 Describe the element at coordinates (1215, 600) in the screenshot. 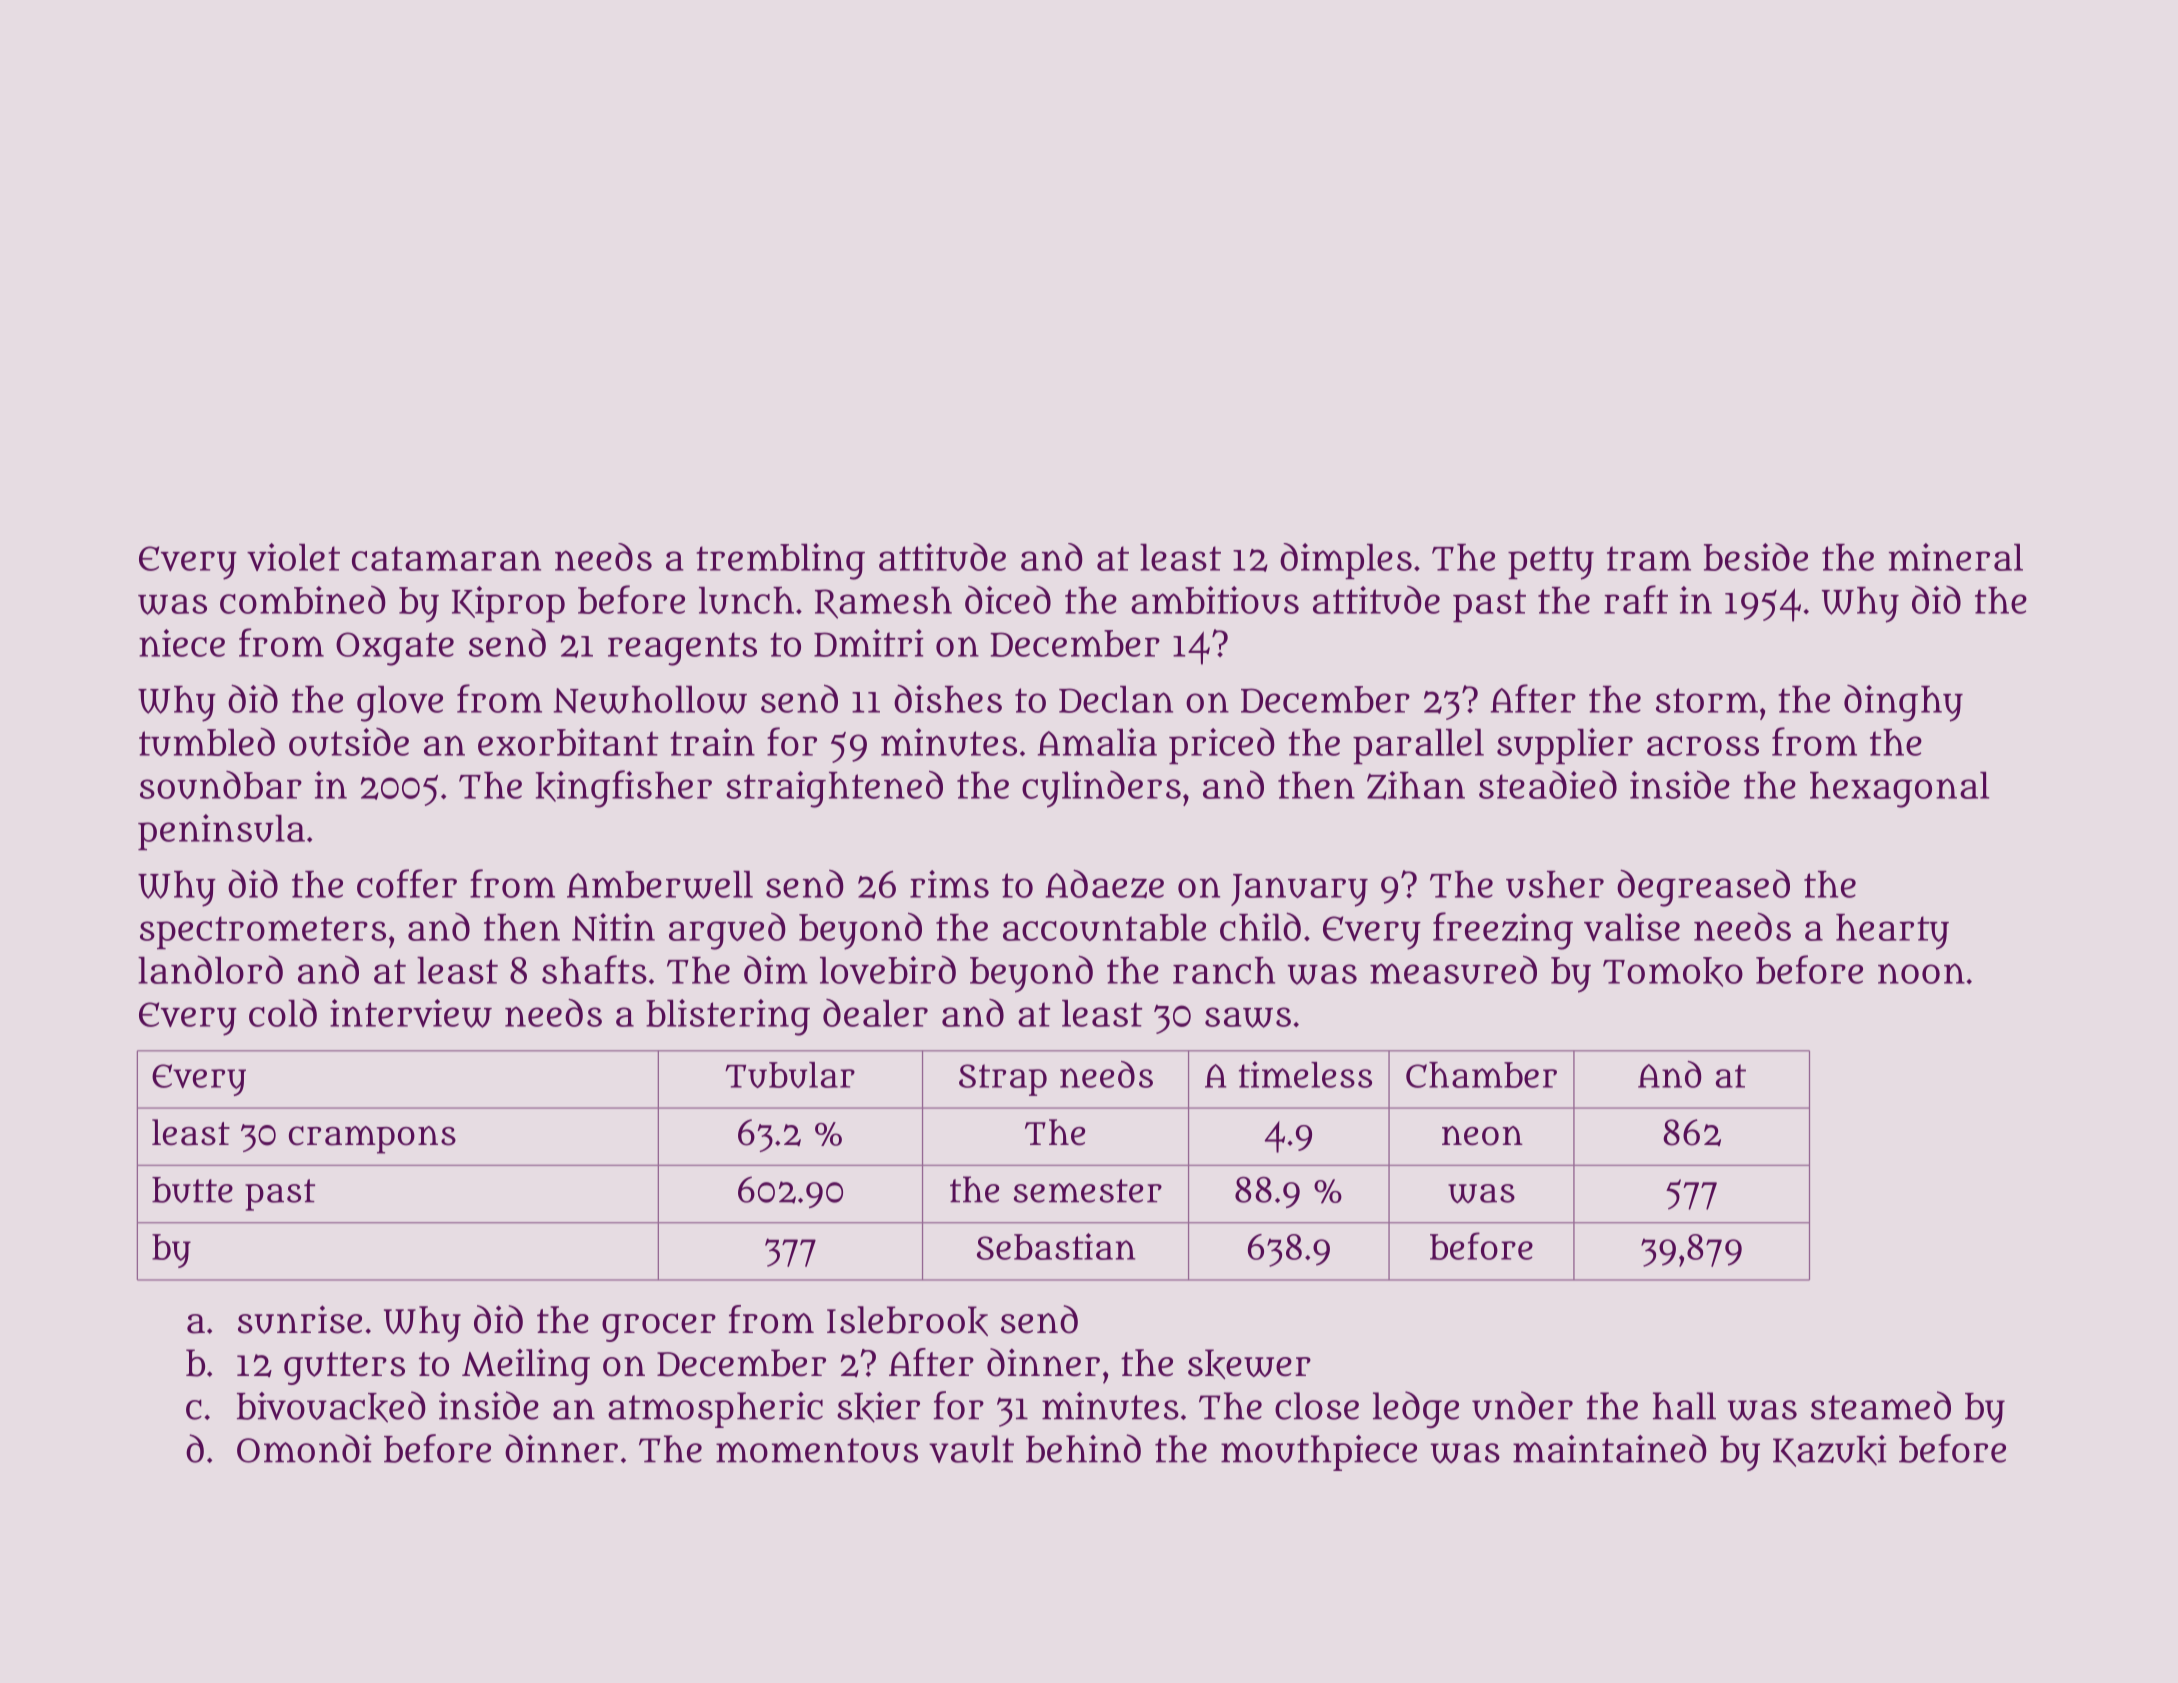

I see `ambitious` at that location.
